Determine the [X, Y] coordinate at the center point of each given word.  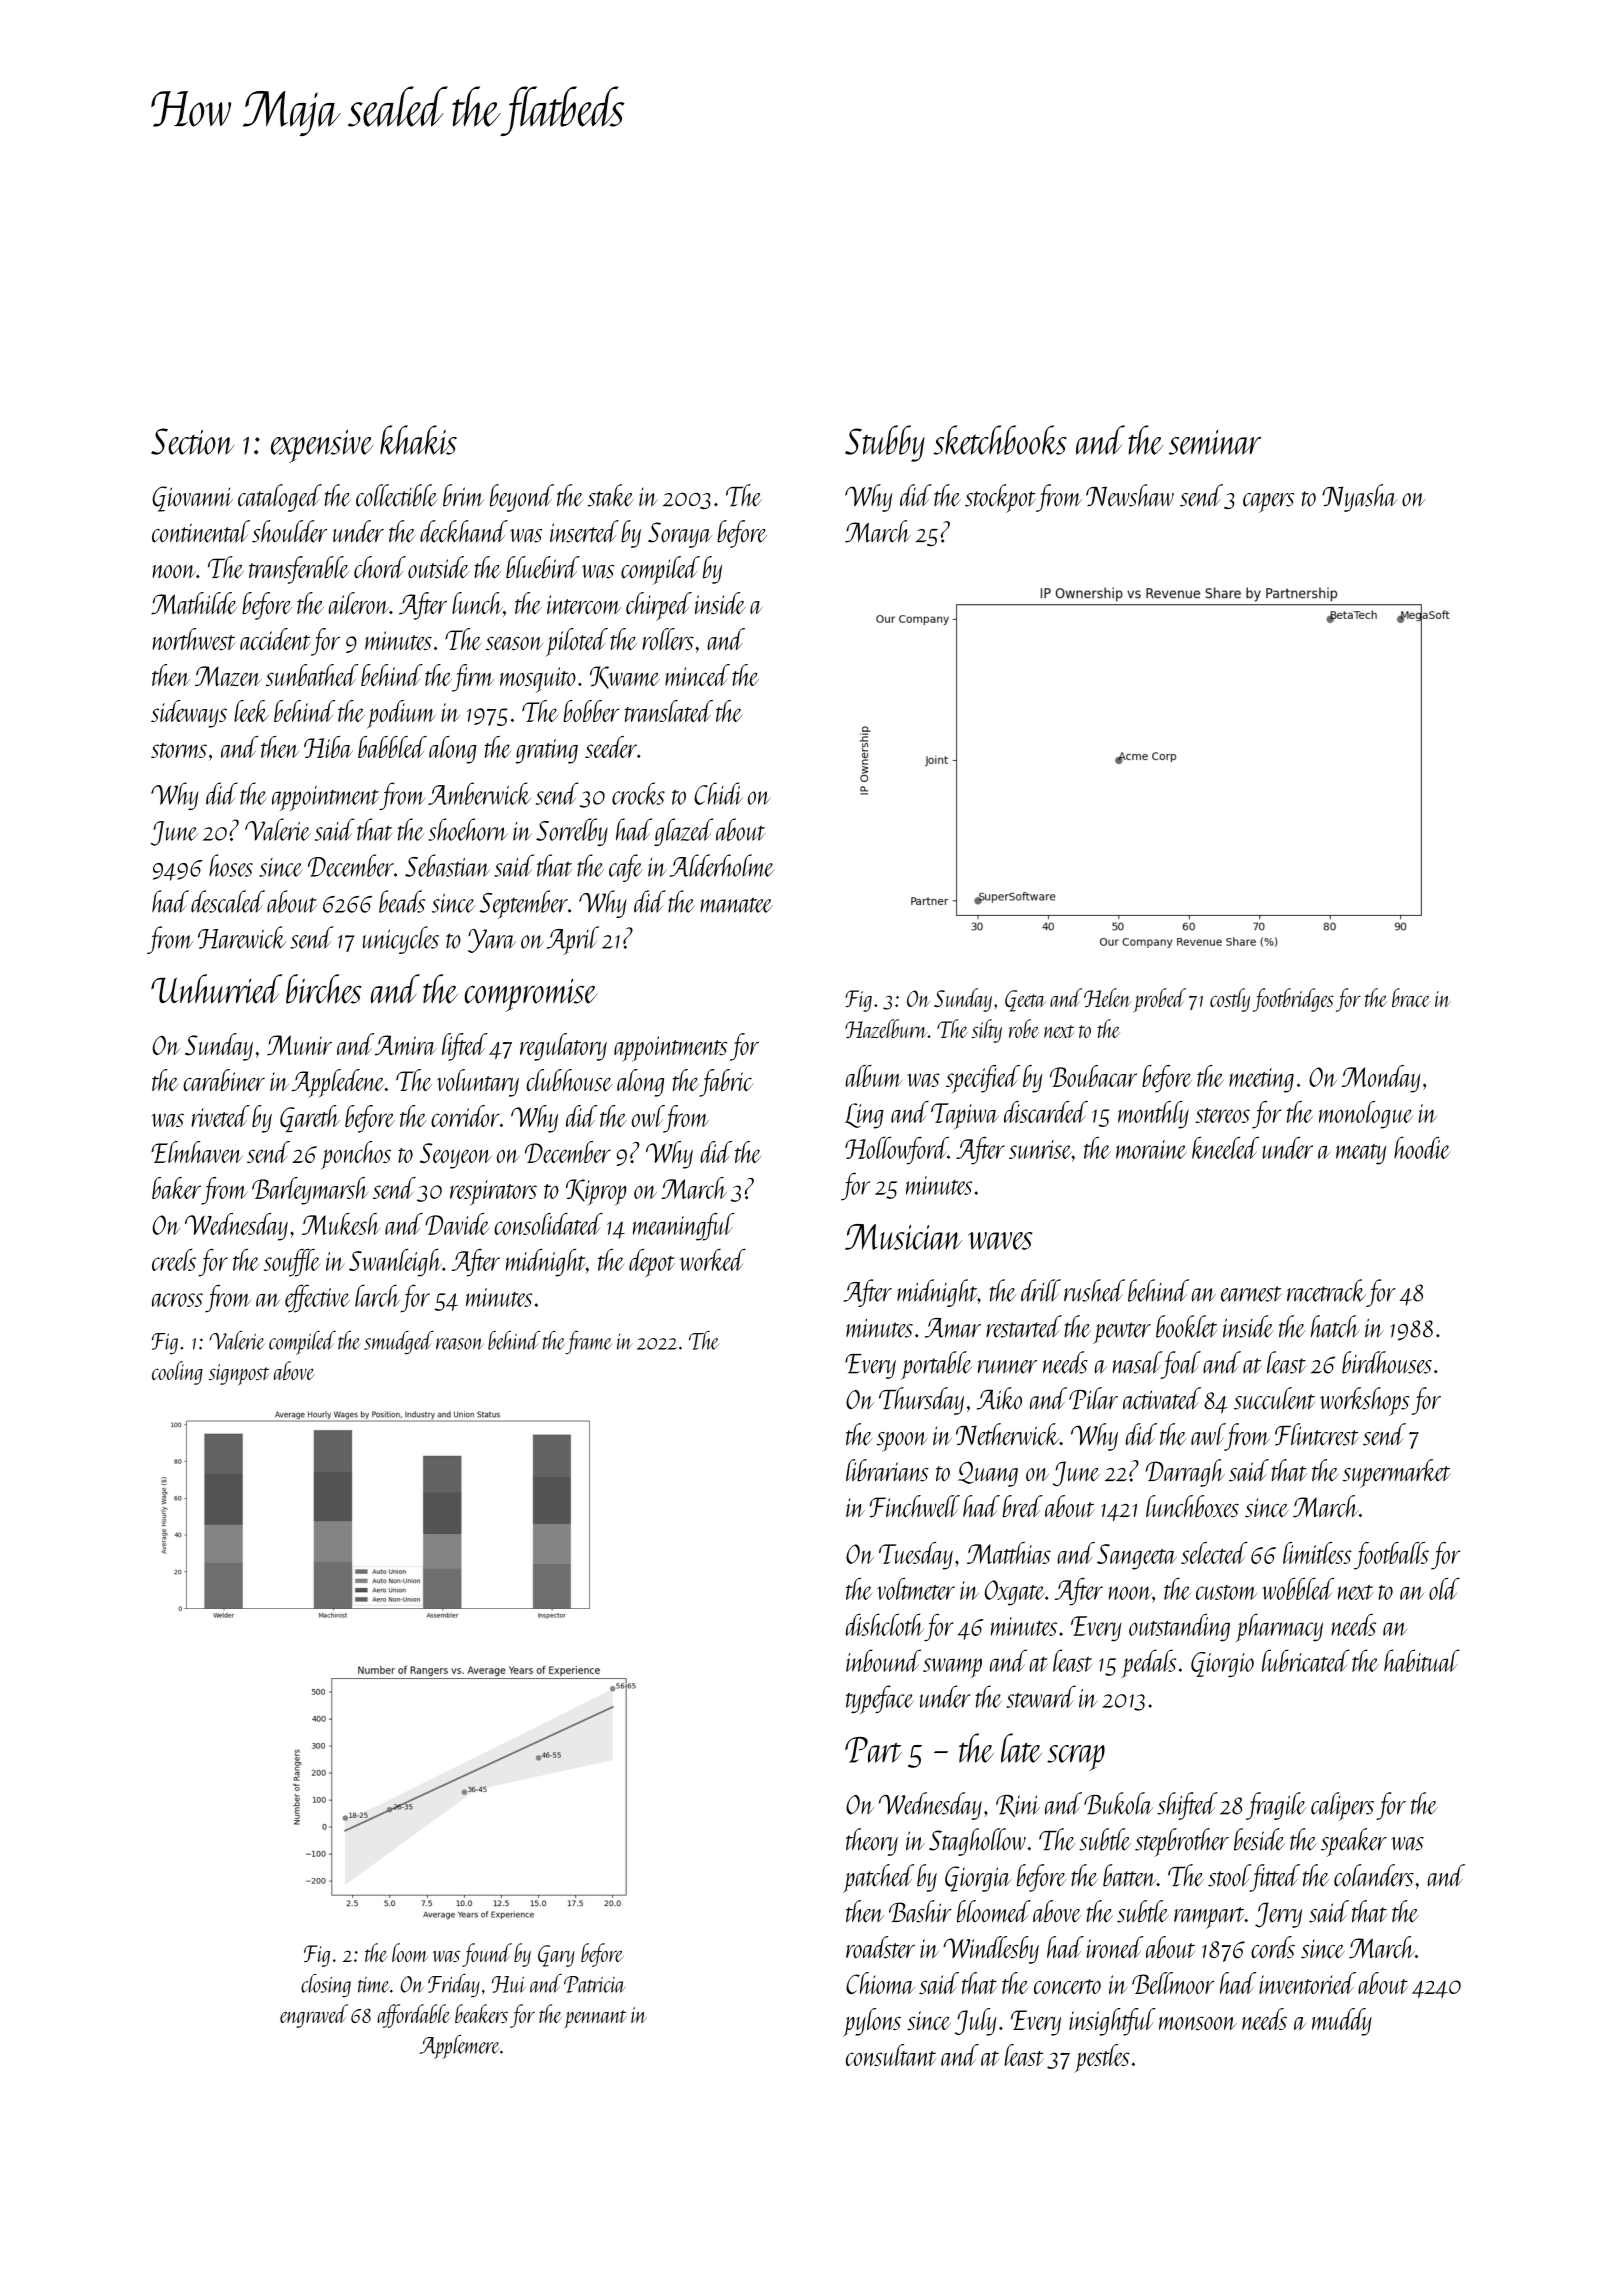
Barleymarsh [310, 1191]
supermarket [1397, 1473]
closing [326, 1985]
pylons [872, 2022]
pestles [1102, 2058]
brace [1411, 997]
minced [697, 675]
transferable [299, 570]
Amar [953, 1328]
